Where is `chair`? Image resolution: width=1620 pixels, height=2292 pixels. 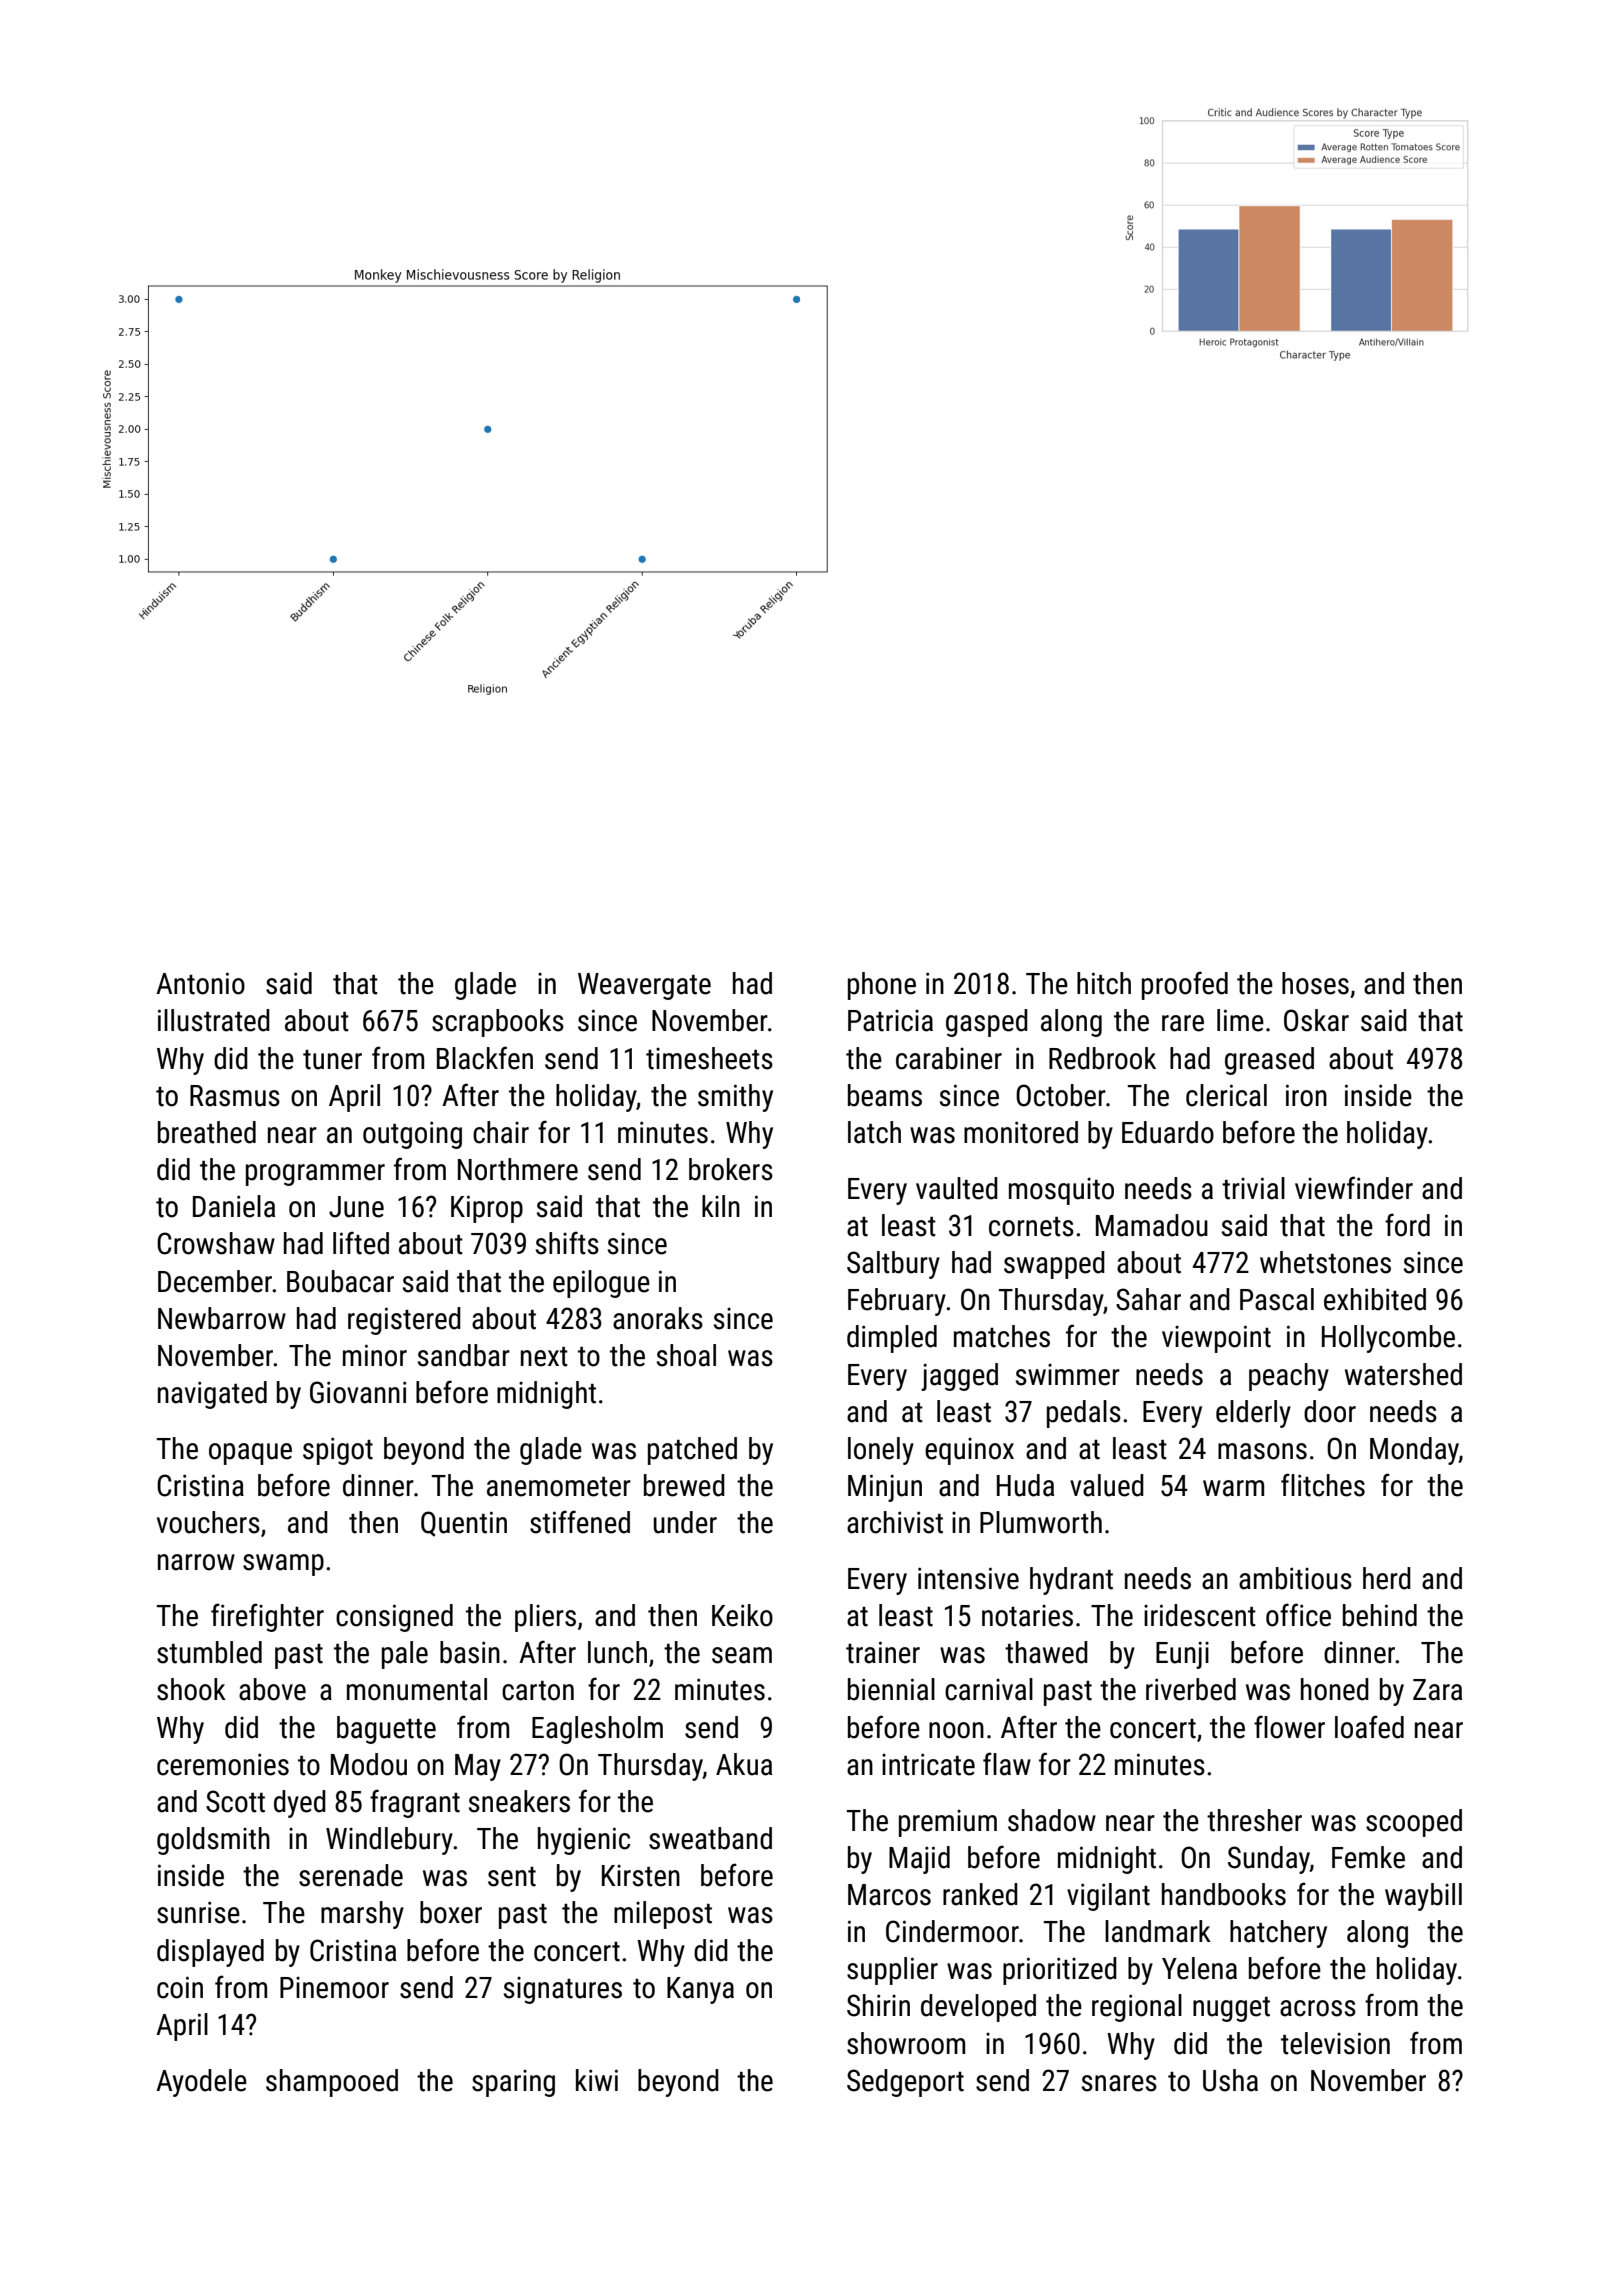 chair is located at coordinates (501, 1132).
